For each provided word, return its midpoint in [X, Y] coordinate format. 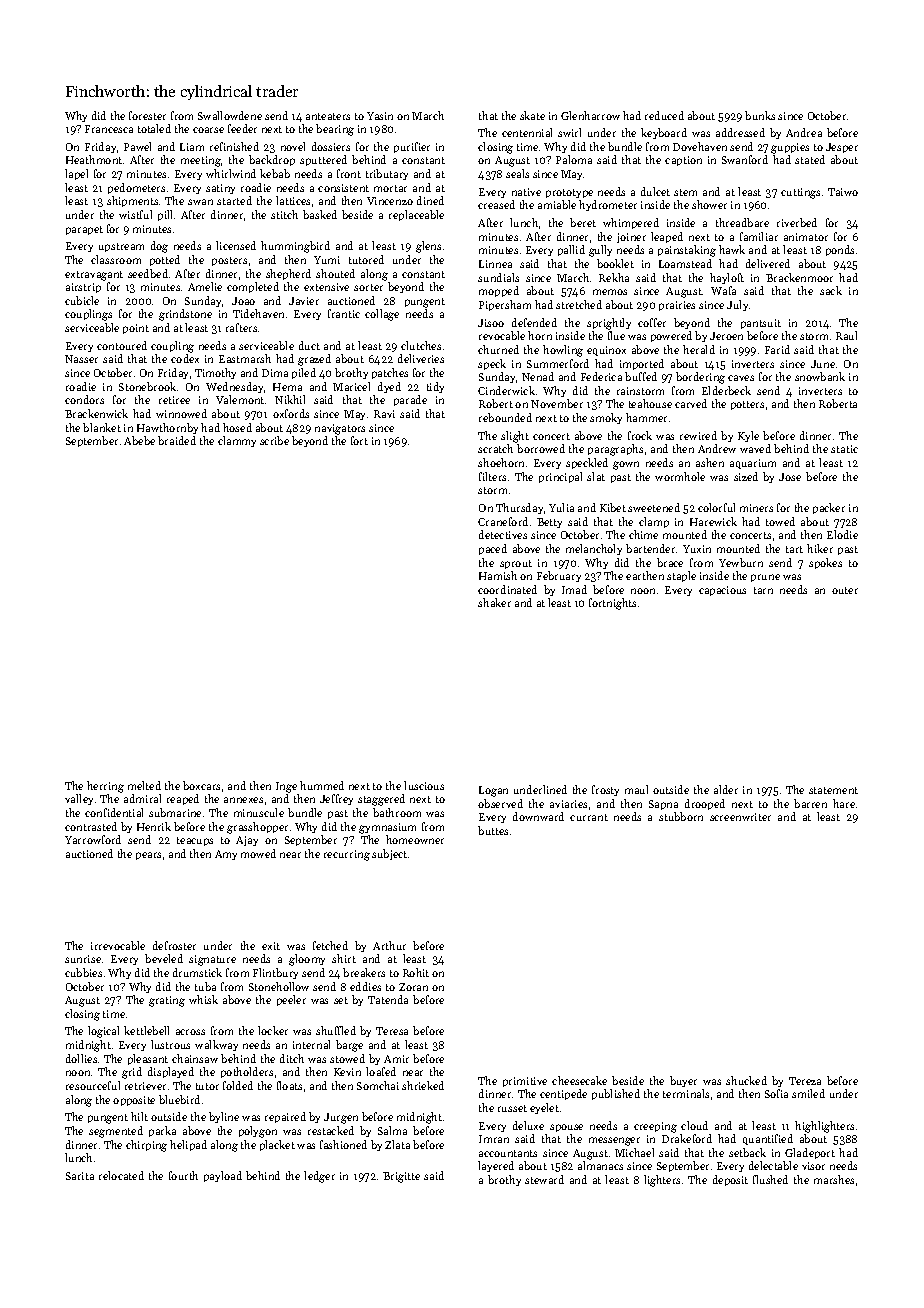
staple [681, 576]
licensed [236, 245]
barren [810, 803]
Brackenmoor [799, 277]
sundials [498, 277]
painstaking [687, 251]
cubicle [82, 300]
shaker [494, 602]
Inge [286, 787]
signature [212, 960]
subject [389, 854]
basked [320, 214]
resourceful [93, 1085]
